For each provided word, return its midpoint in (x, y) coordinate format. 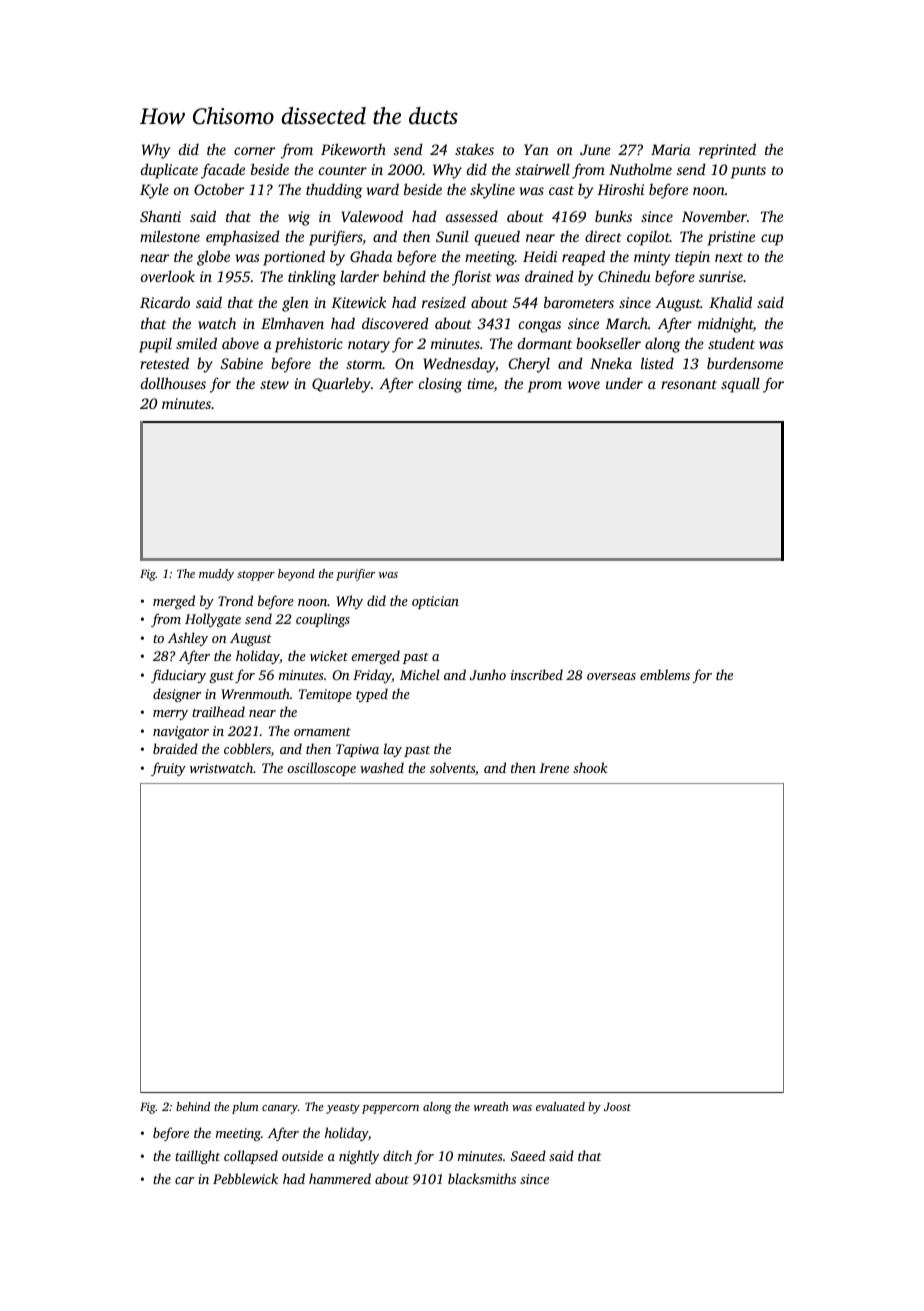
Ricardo (165, 302)
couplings (323, 620)
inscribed (537, 674)
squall (740, 385)
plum (245, 1108)
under (624, 383)
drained (549, 276)
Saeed (528, 1155)
